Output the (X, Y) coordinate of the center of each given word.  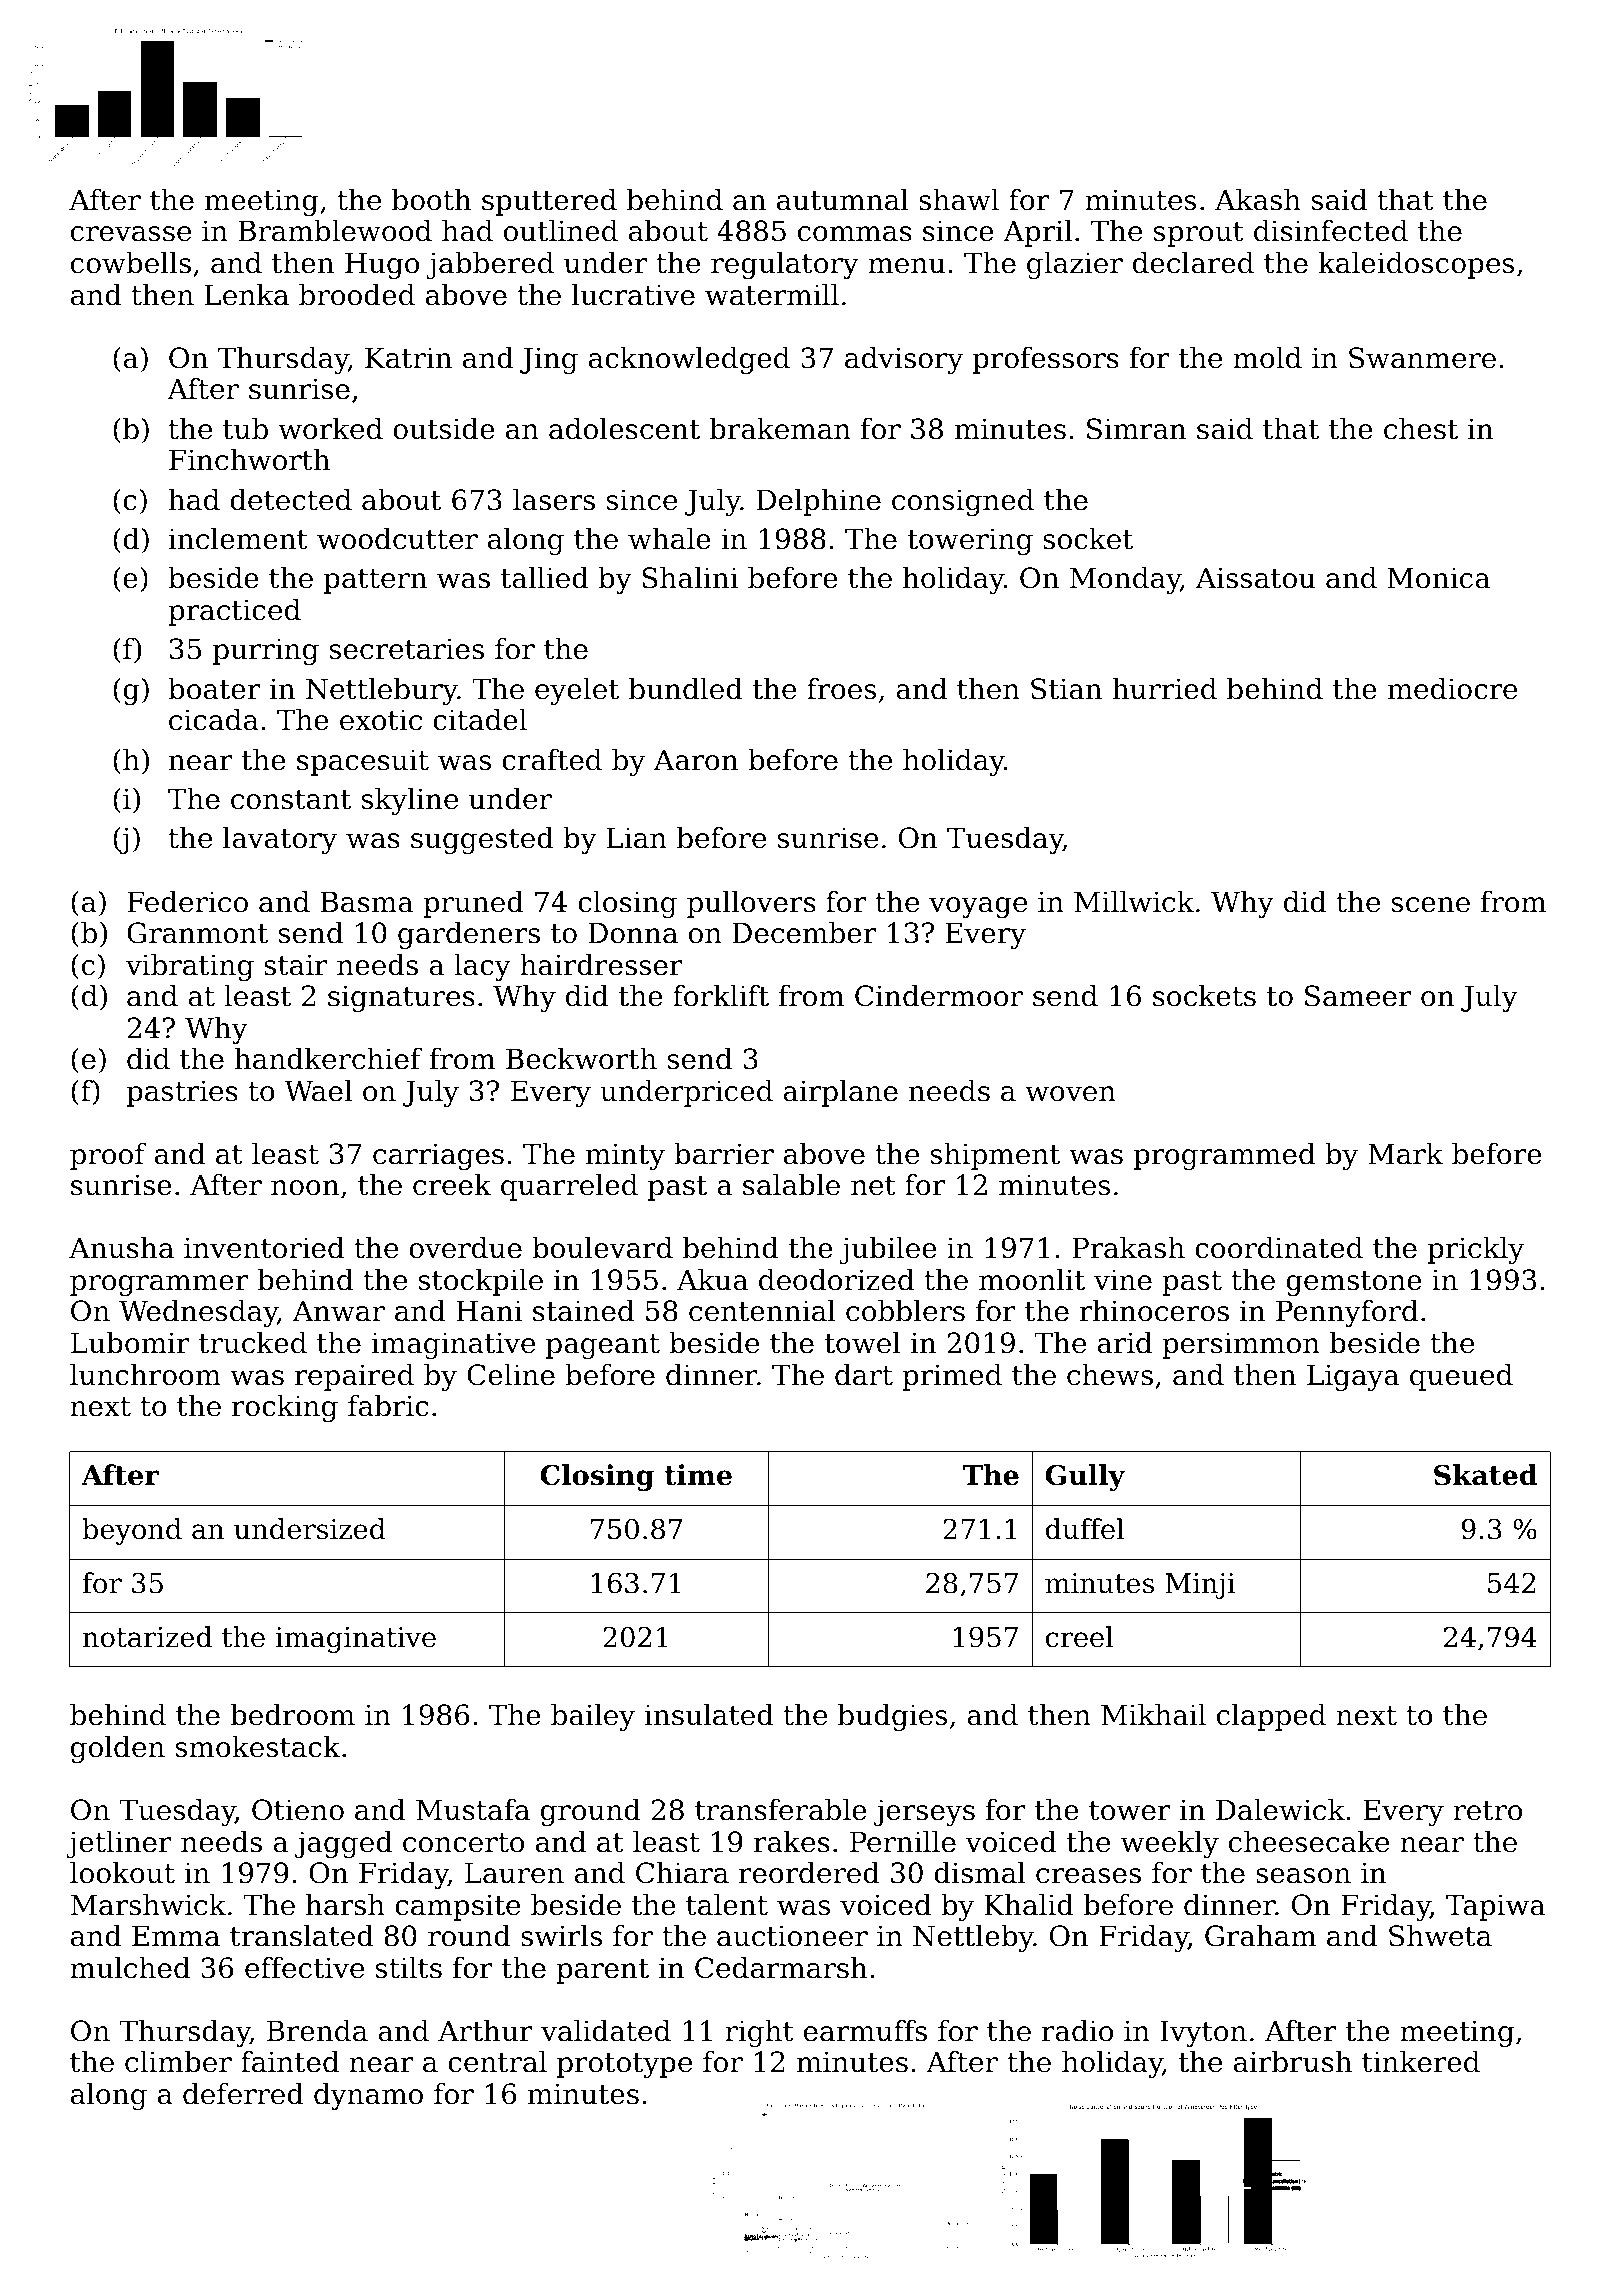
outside (444, 429)
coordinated (1279, 1248)
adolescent (624, 429)
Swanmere (1422, 358)
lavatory (280, 840)
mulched (130, 1968)
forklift (721, 996)
